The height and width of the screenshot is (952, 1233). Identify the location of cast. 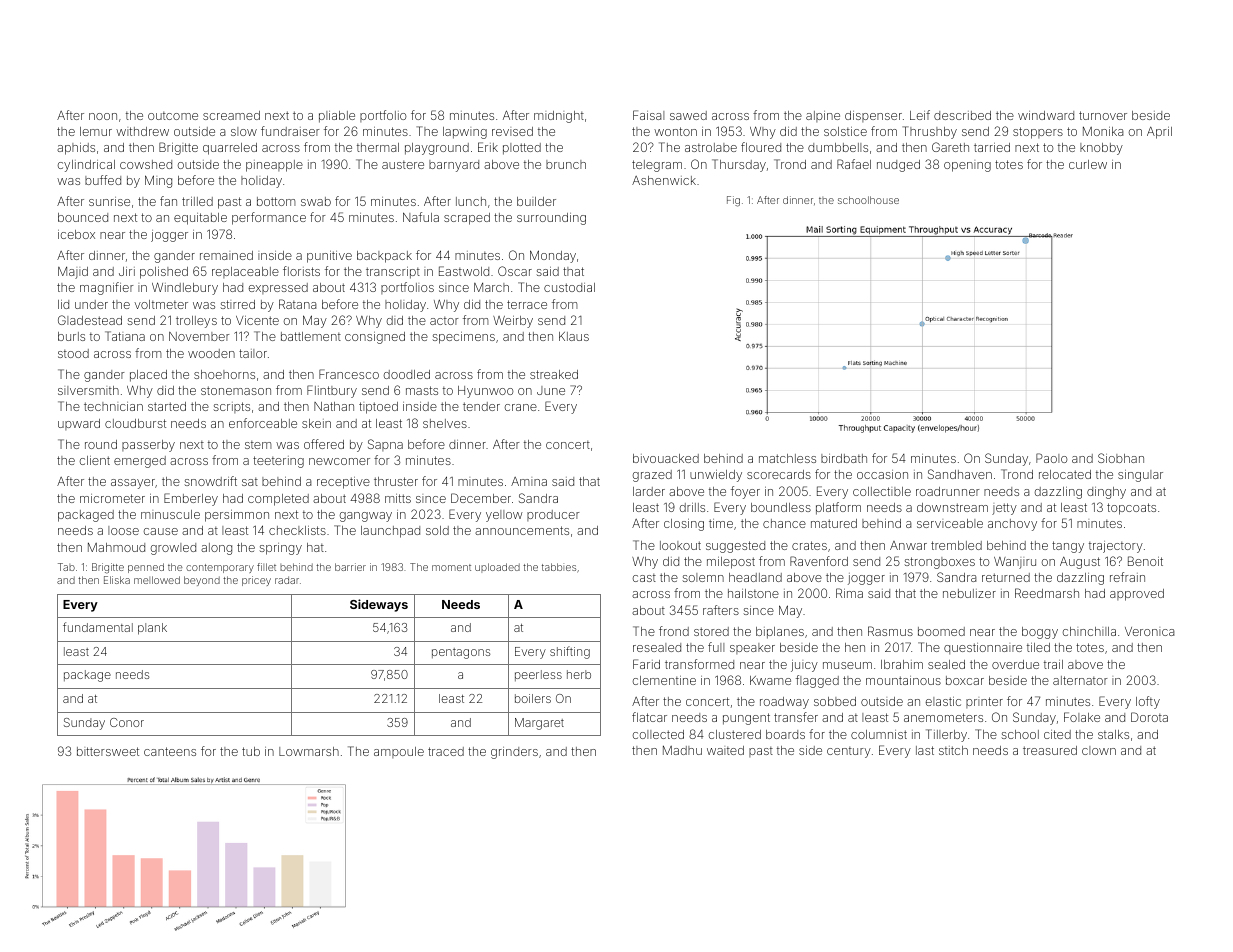
(644, 577).
